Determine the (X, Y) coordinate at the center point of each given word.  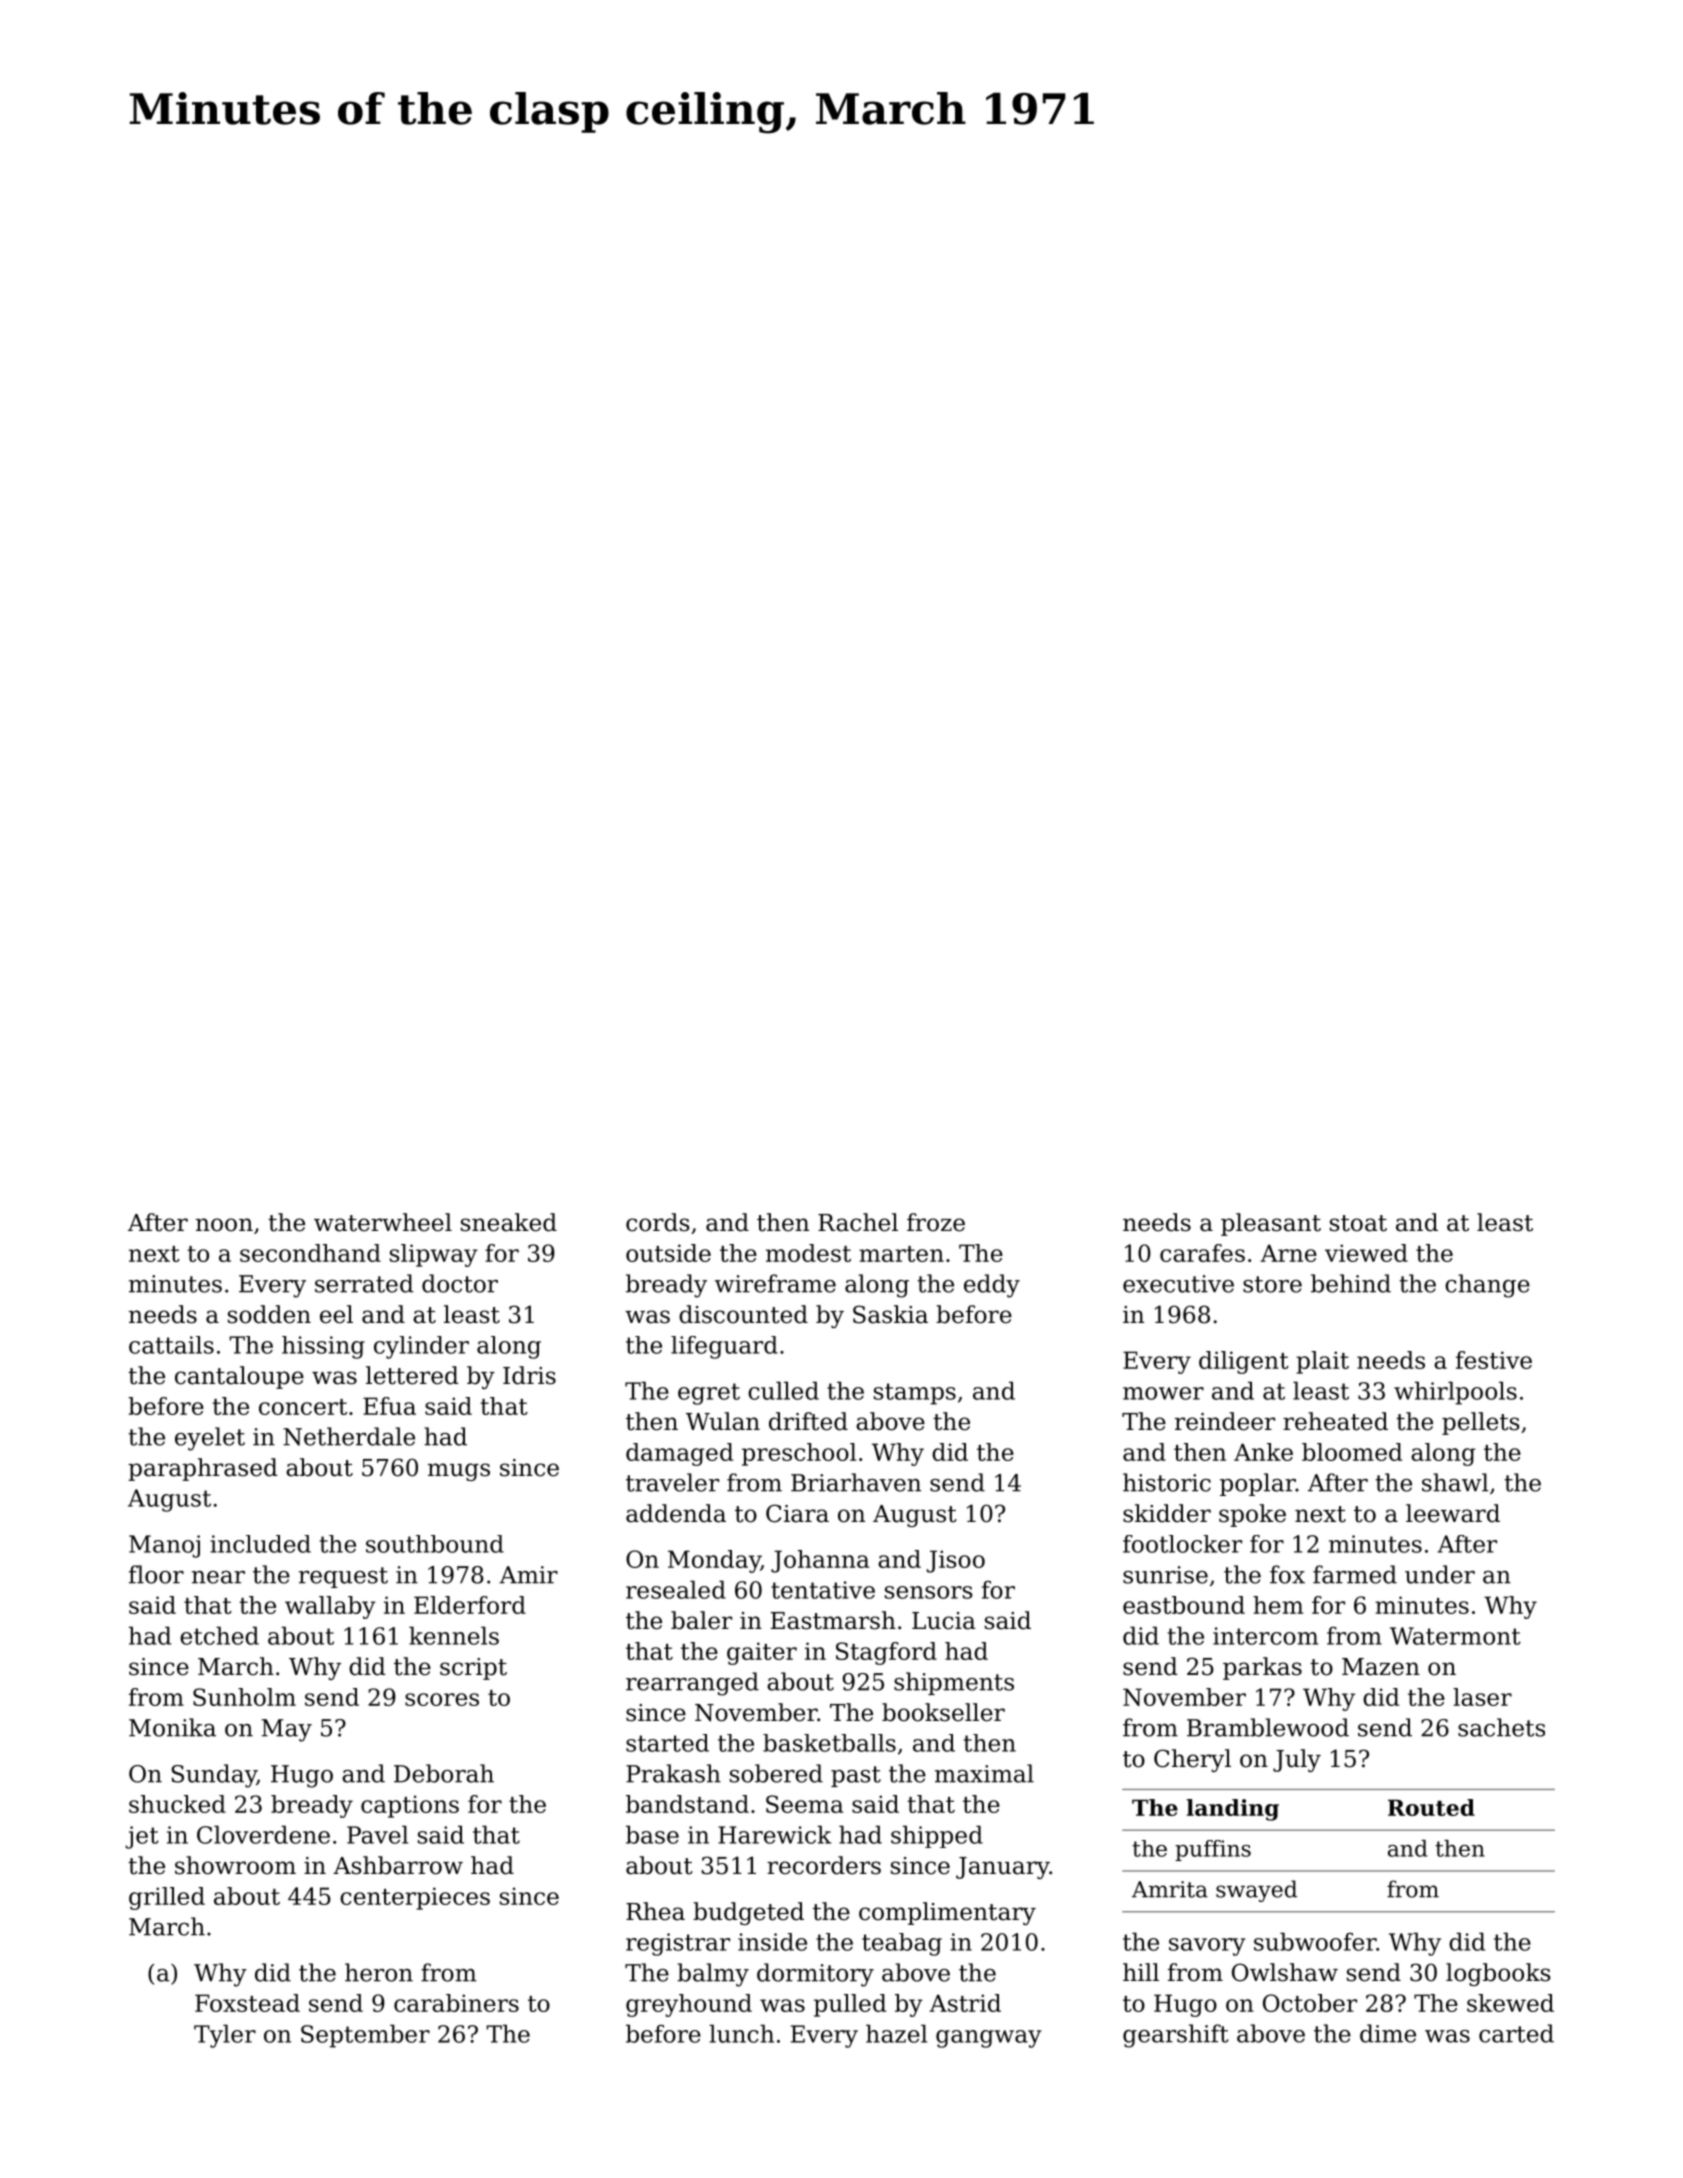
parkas (1262, 1668)
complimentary (947, 1913)
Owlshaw (1285, 1972)
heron (379, 1972)
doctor (460, 1283)
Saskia (890, 1314)
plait (1322, 1362)
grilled (167, 1898)
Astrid (965, 2003)
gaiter (762, 1653)
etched (219, 1635)
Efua (389, 1406)
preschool (799, 1454)
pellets (1481, 1423)
